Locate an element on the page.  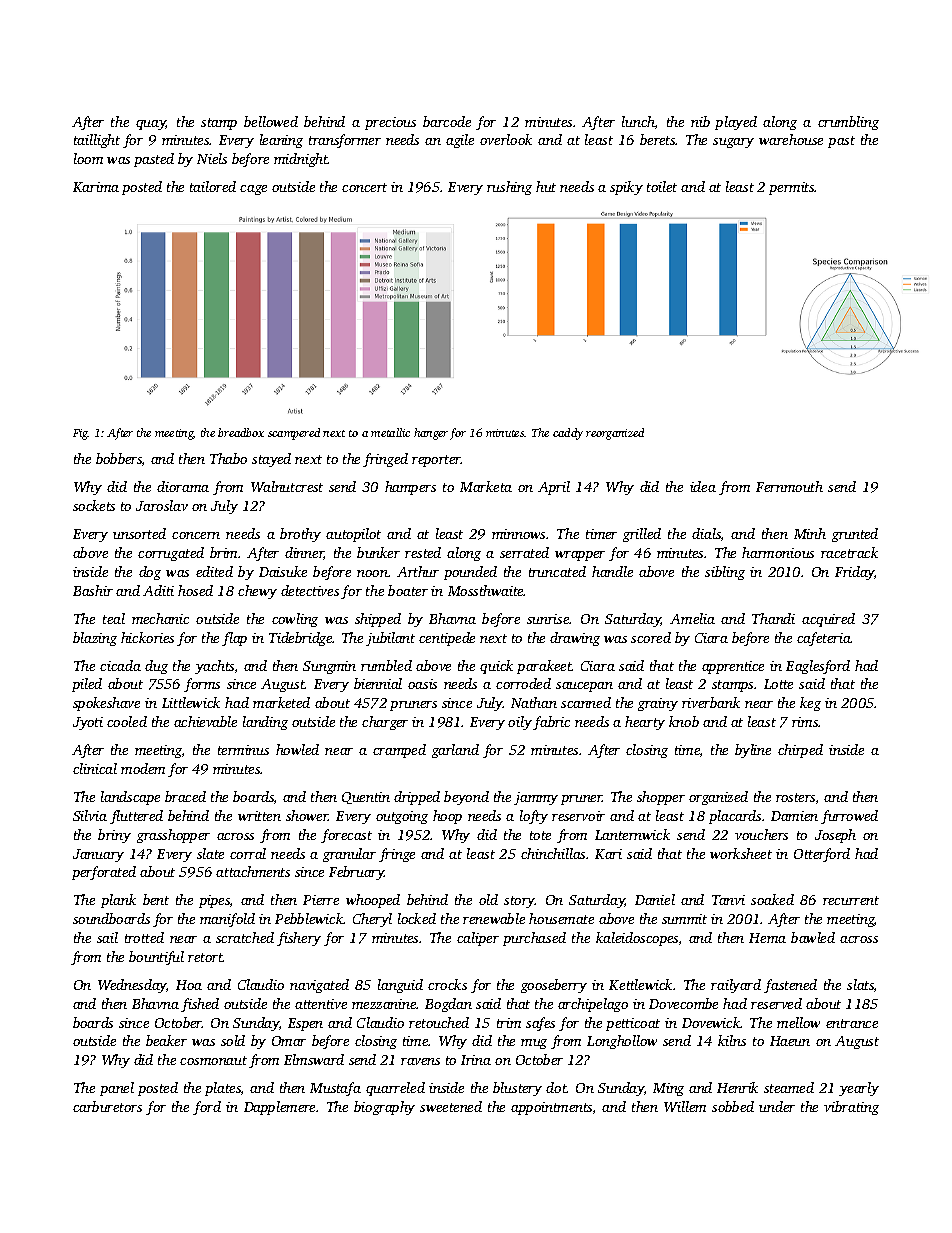
rushing is located at coordinates (509, 188).
